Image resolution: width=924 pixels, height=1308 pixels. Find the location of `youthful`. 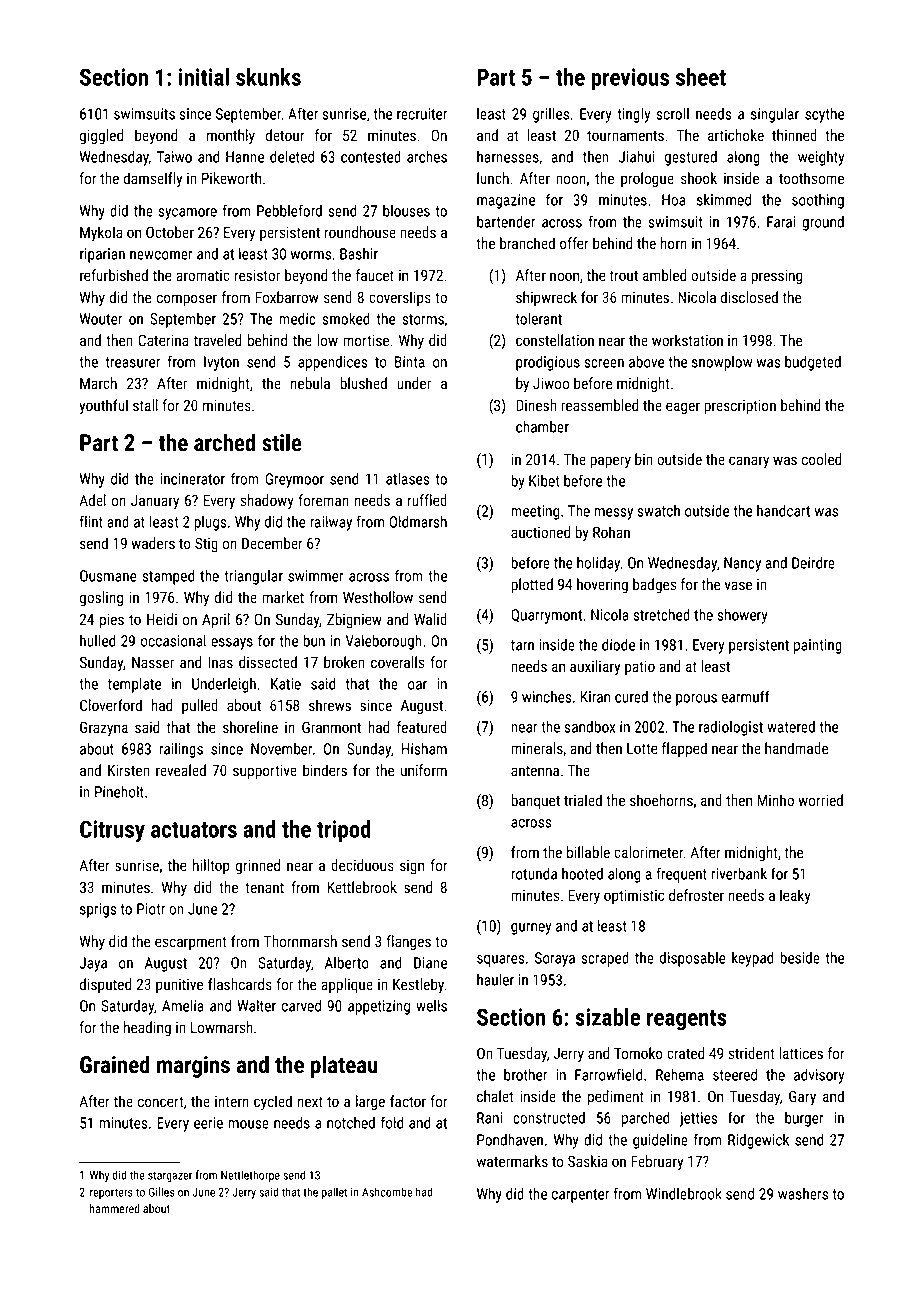

youthful is located at coordinates (103, 406).
